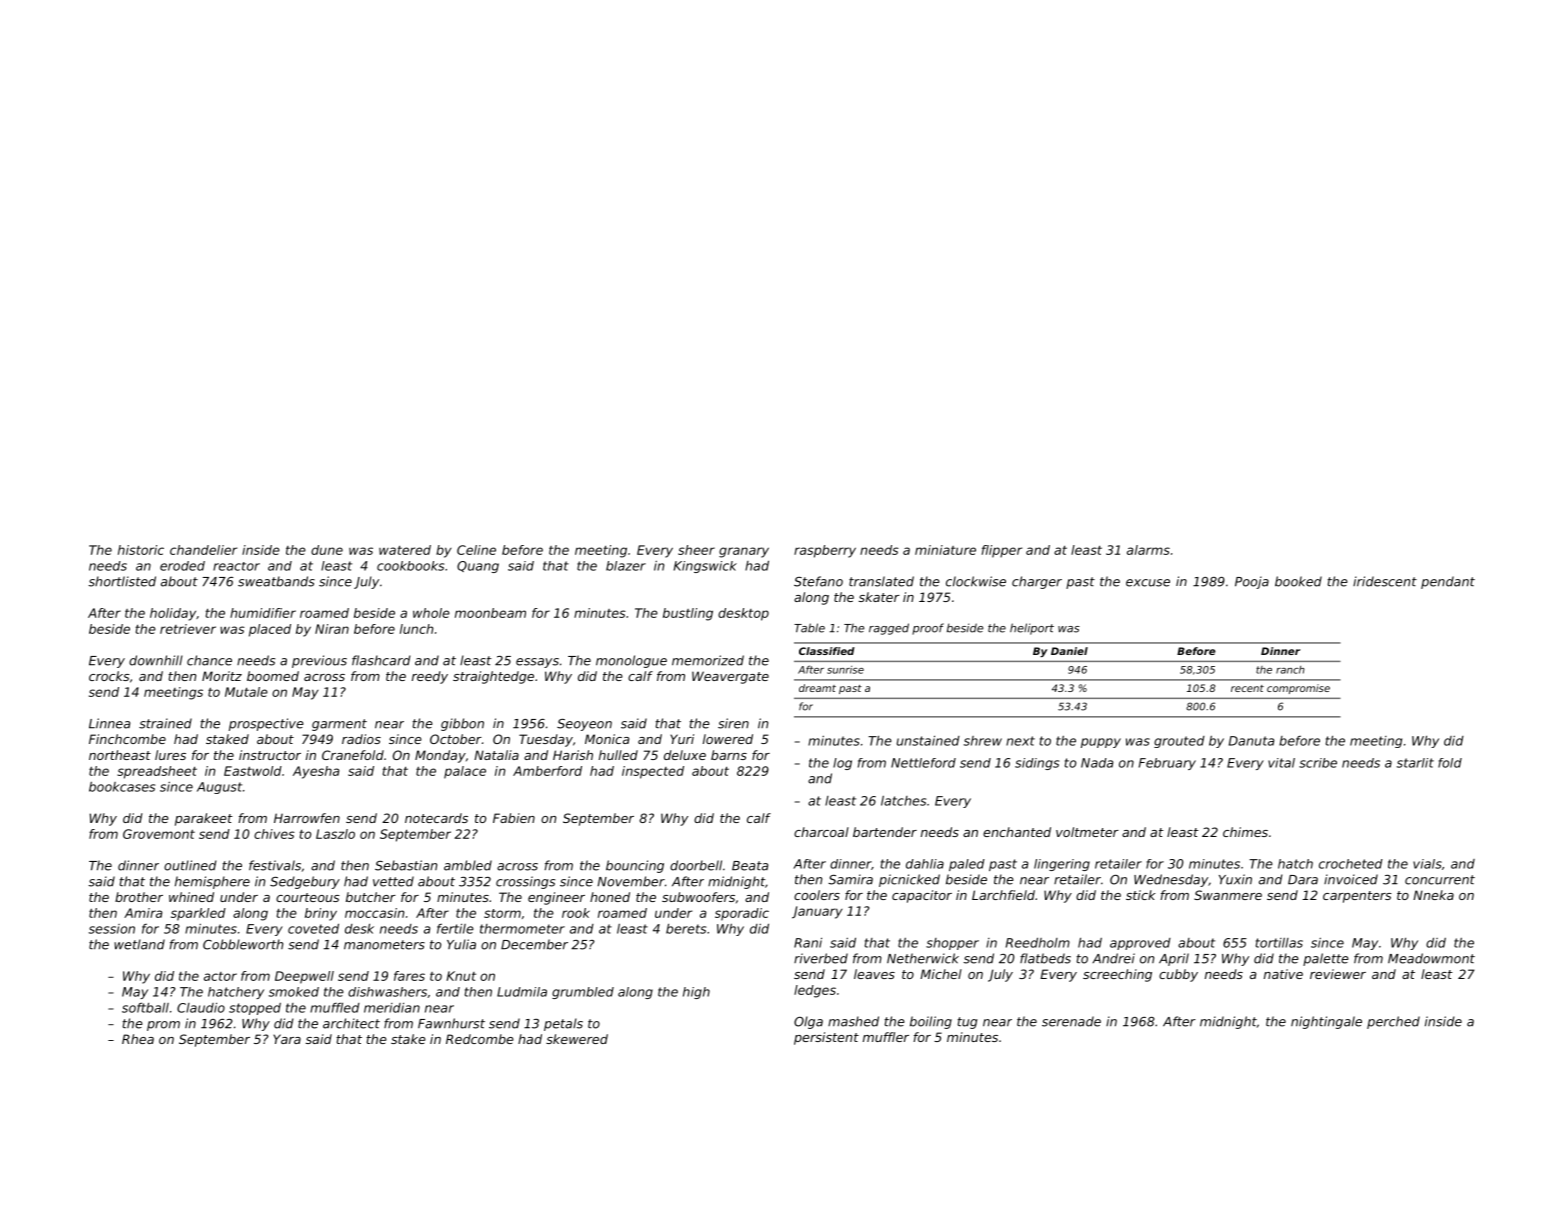 Image resolution: width=1563 pixels, height=1208 pixels. Describe the element at coordinates (1247, 688) in the screenshot. I see `recent` at that location.
